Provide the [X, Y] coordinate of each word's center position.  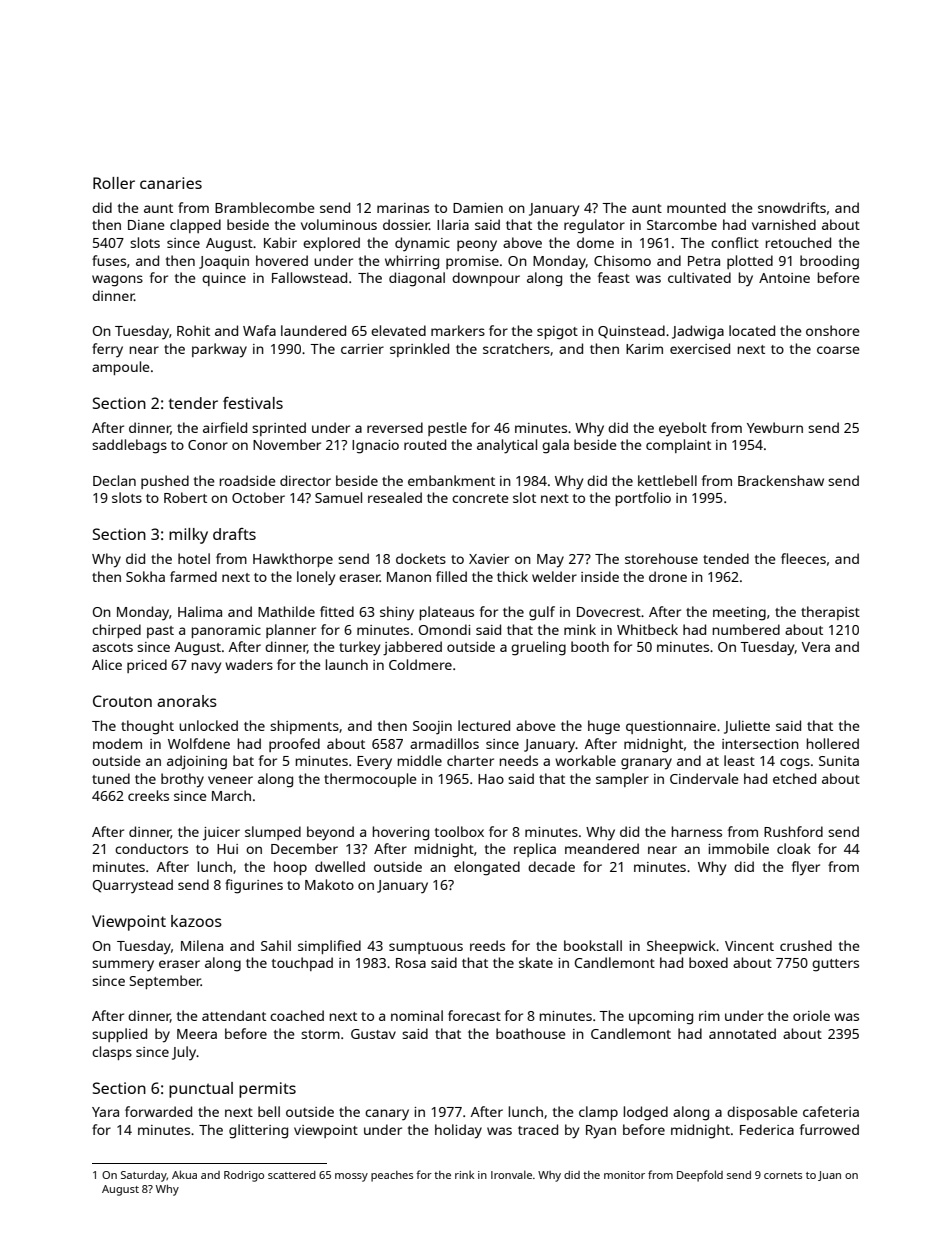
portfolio [643, 499]
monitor [624, 1175]
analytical [507, 446]
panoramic [226, 631]
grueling [538, 648]
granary [646, 764]
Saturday [144, 1176]
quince [224, 279]
